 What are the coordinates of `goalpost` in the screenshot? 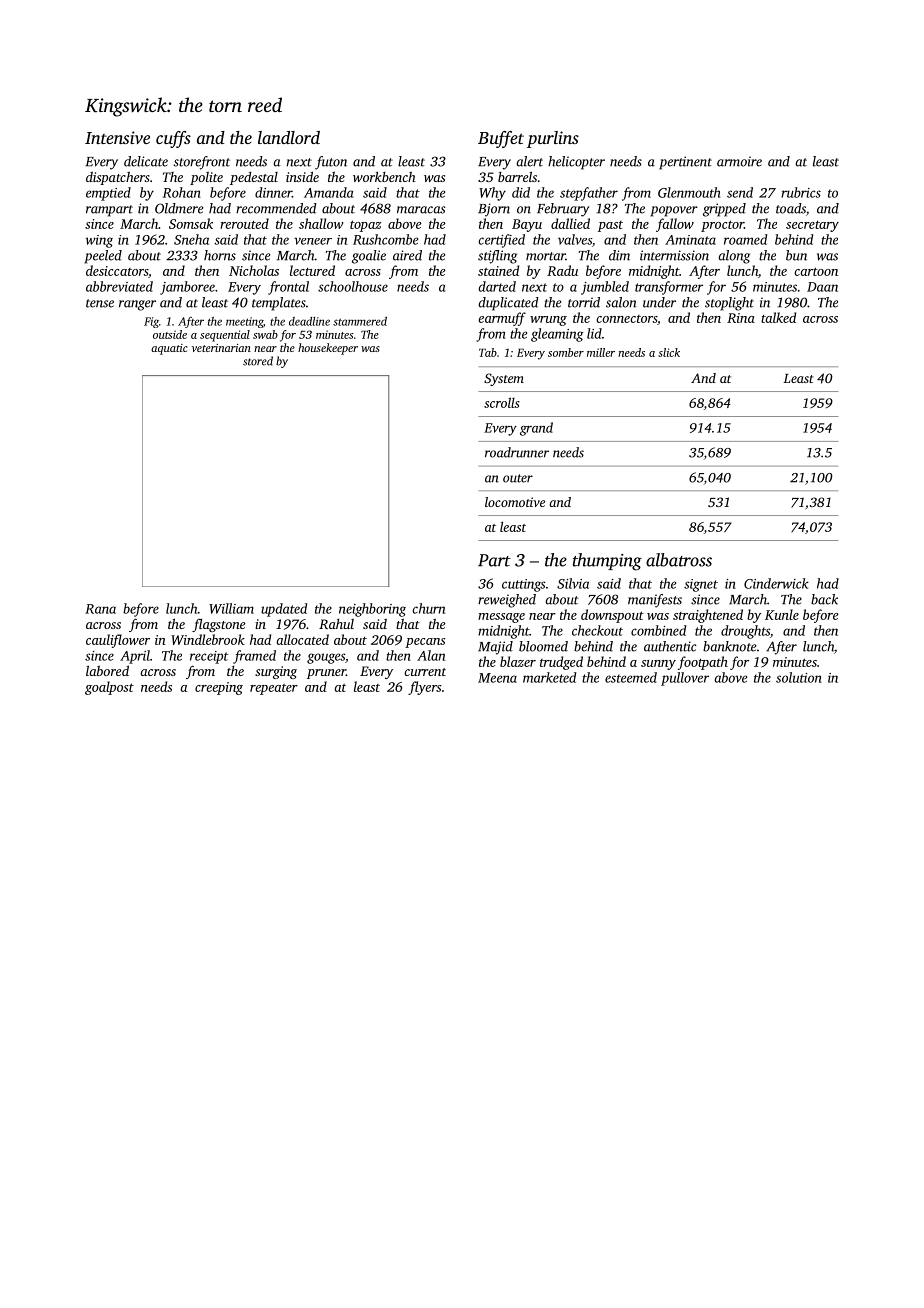 It's located at (109, 688).
